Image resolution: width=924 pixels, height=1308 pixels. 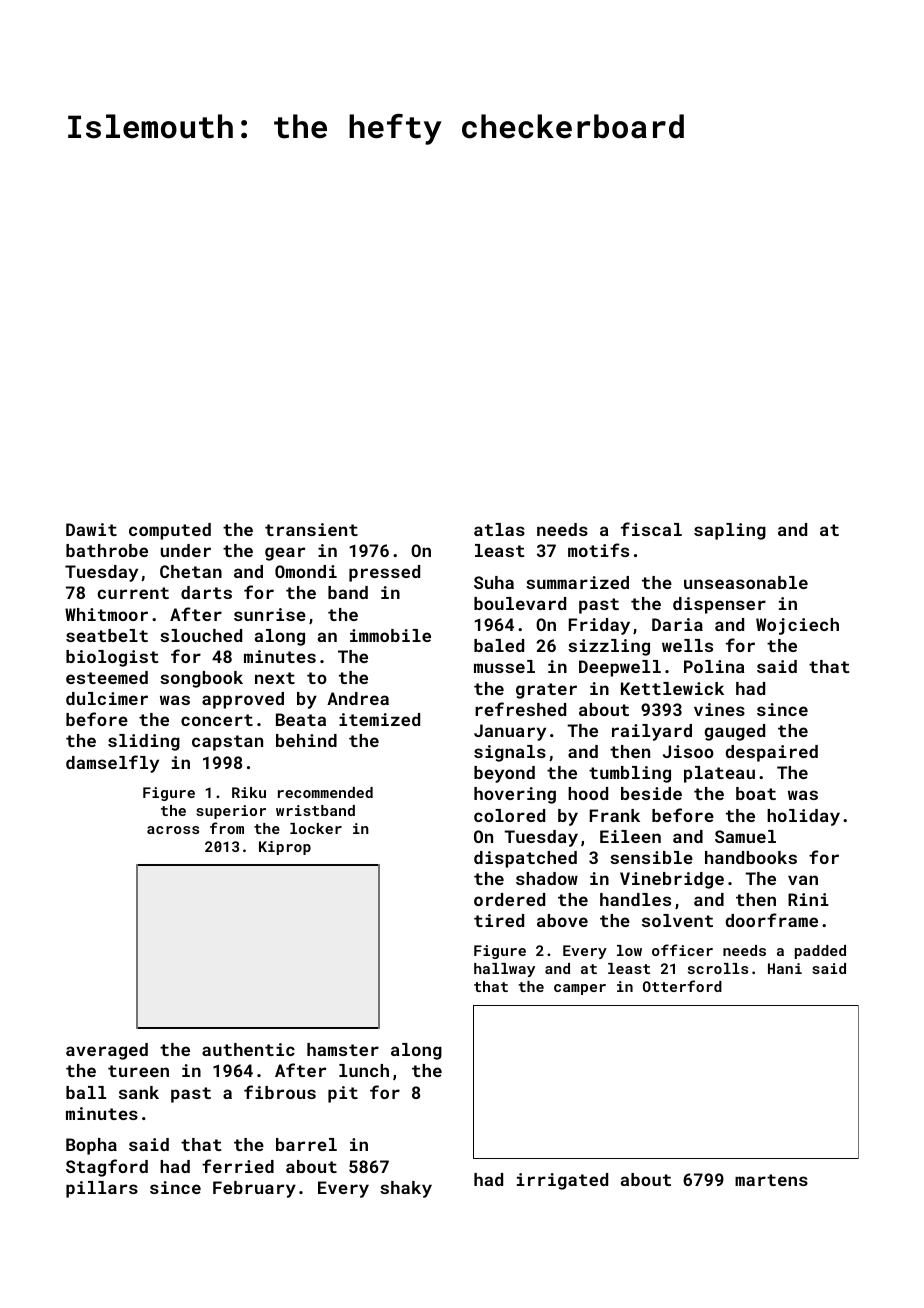 What do you see at coordinates (254, 1189) in the document?
I see `February` at bounding box center [254, 1189].
